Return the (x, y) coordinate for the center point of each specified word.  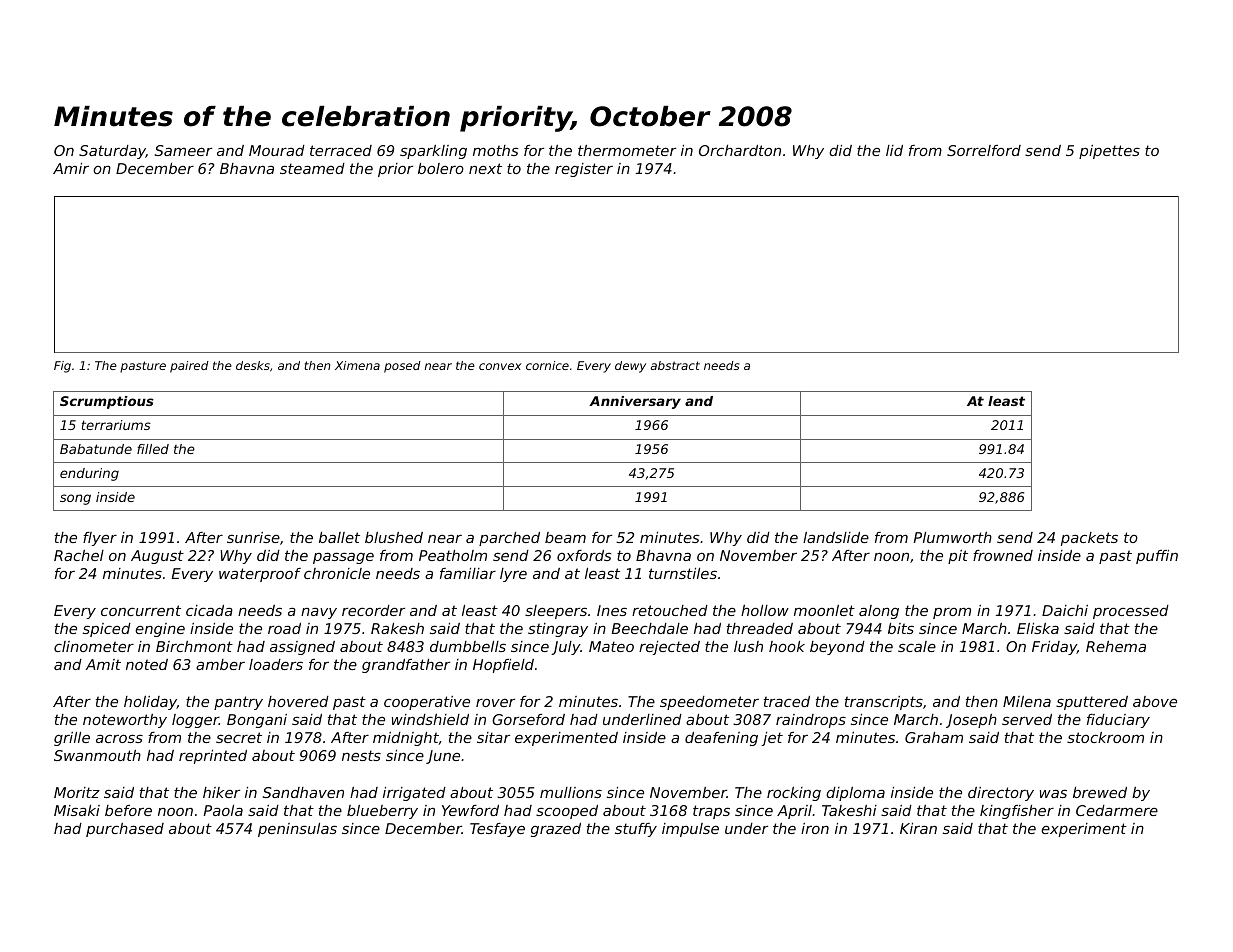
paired (189, 367)
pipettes (1109, 152)
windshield (430, 719)
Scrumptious (107, 402)
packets (1089, 539)
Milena (1027, 701)
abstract (675, 365)
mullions (571, 792)
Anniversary (635, 402)
